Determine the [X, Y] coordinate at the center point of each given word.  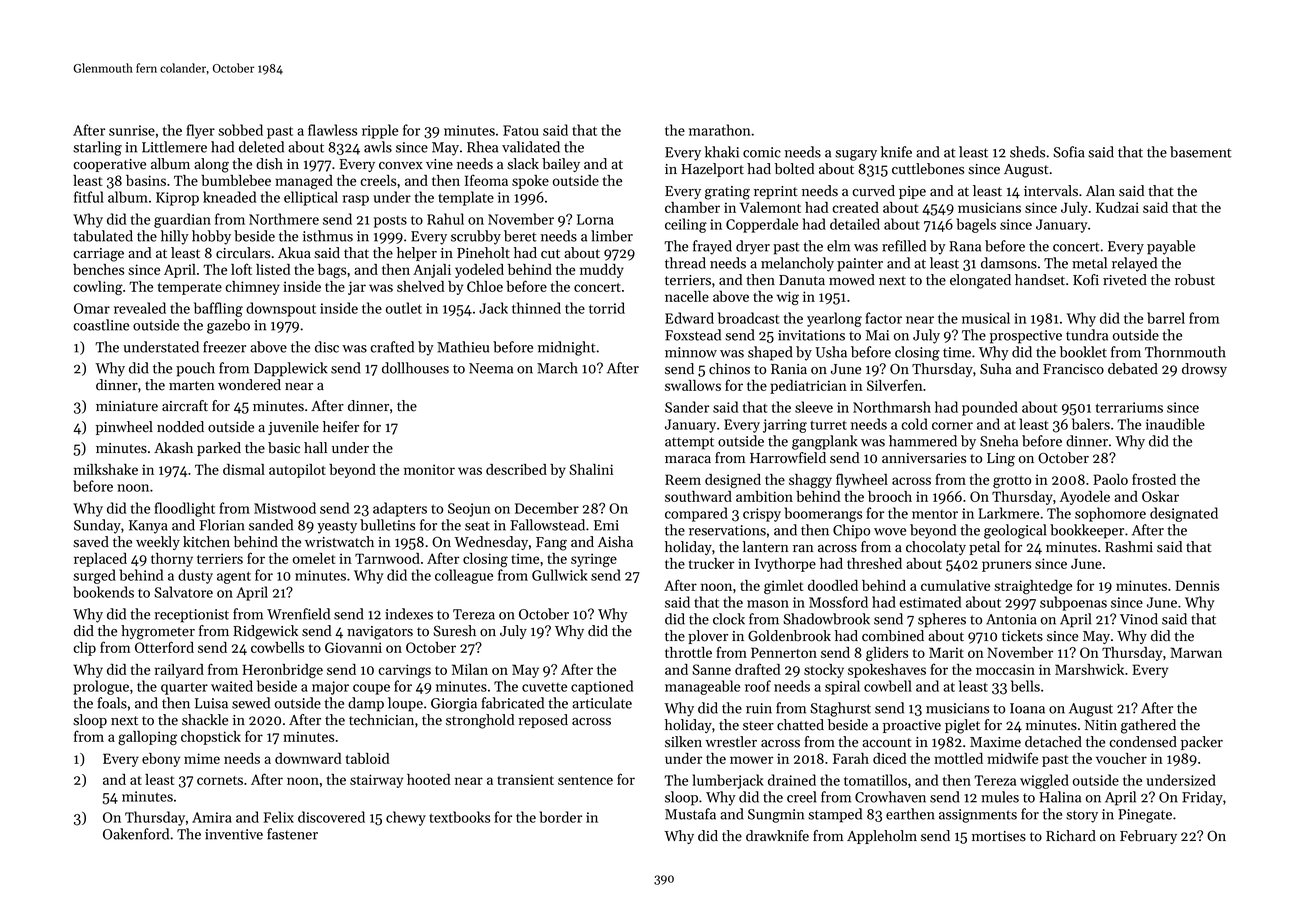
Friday [1202, 798]
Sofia [1069, 152]
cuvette [544, 687]
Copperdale [762, 225]
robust [1195, 280]
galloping [147, 738]
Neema [491, 368]
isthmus [328, 236]
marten [192, 386]
